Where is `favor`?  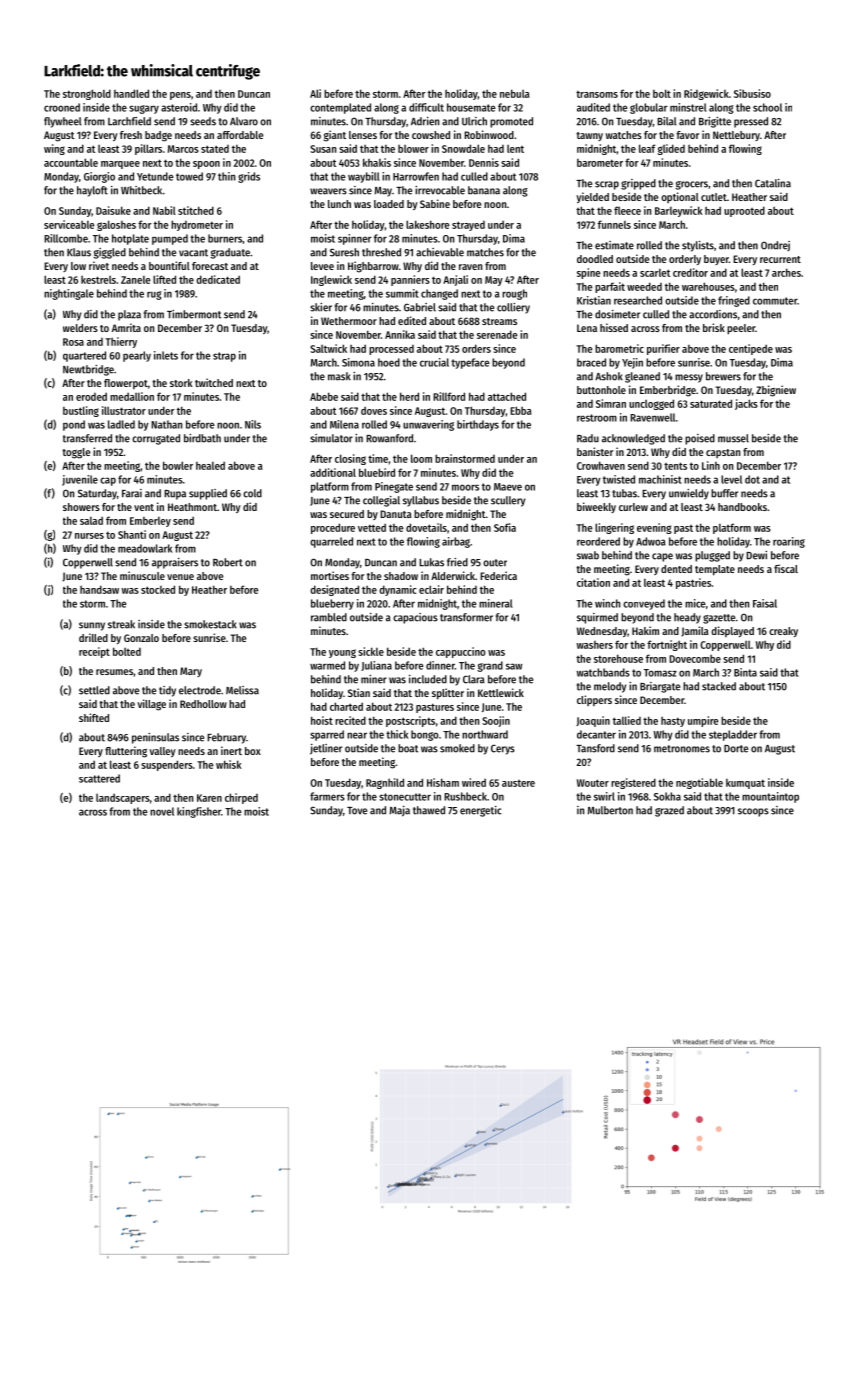 favor is located at coordinates (687, 135).
